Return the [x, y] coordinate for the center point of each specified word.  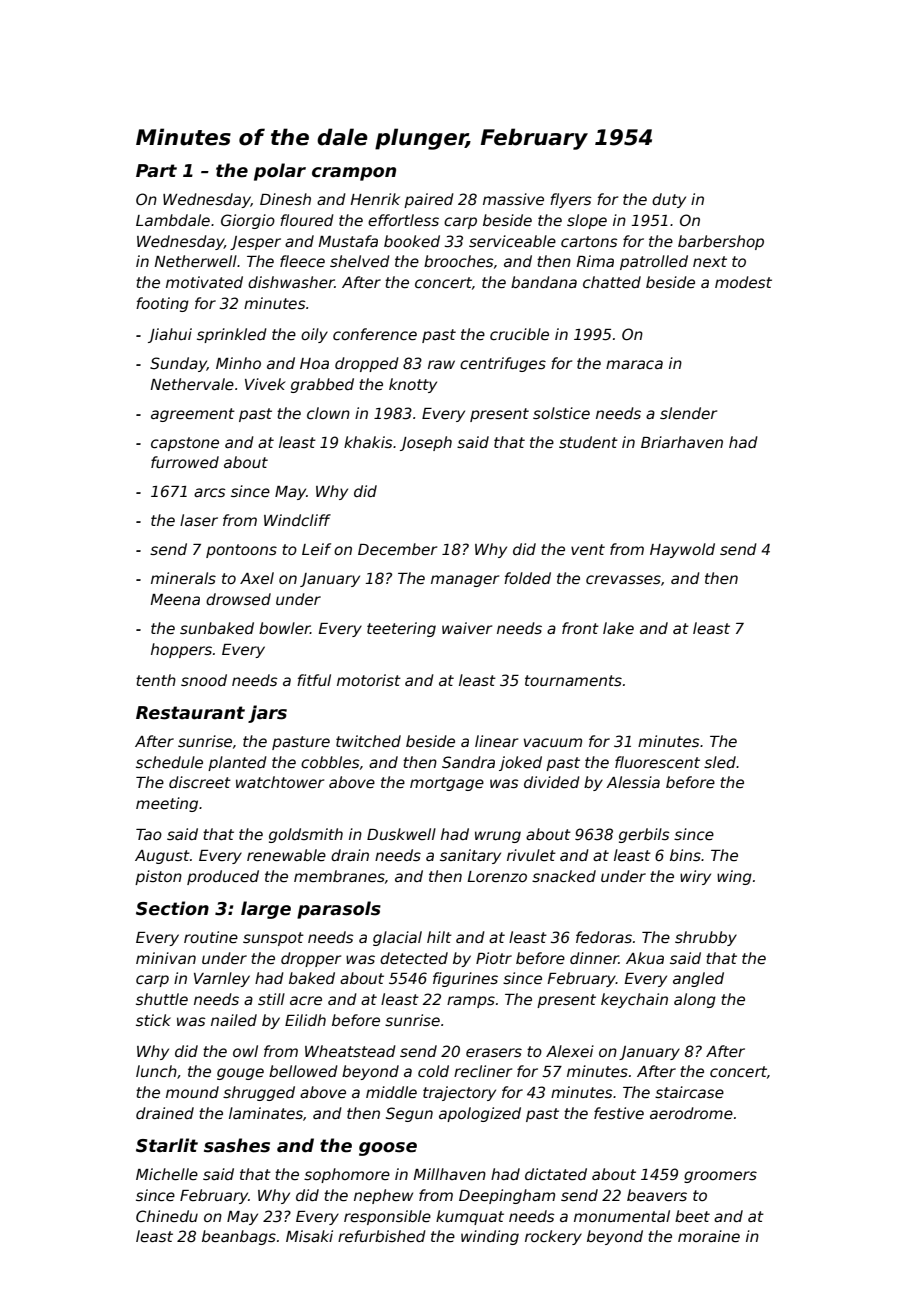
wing [734, 877]
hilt [439, 937]
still [271, 999]
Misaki [309, 1236]
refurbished [382, 1236]
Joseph [426, 443]
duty [669, 200]
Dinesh [285, 199]
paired [429, 200]
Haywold [682, 550]
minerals [183, 578]
